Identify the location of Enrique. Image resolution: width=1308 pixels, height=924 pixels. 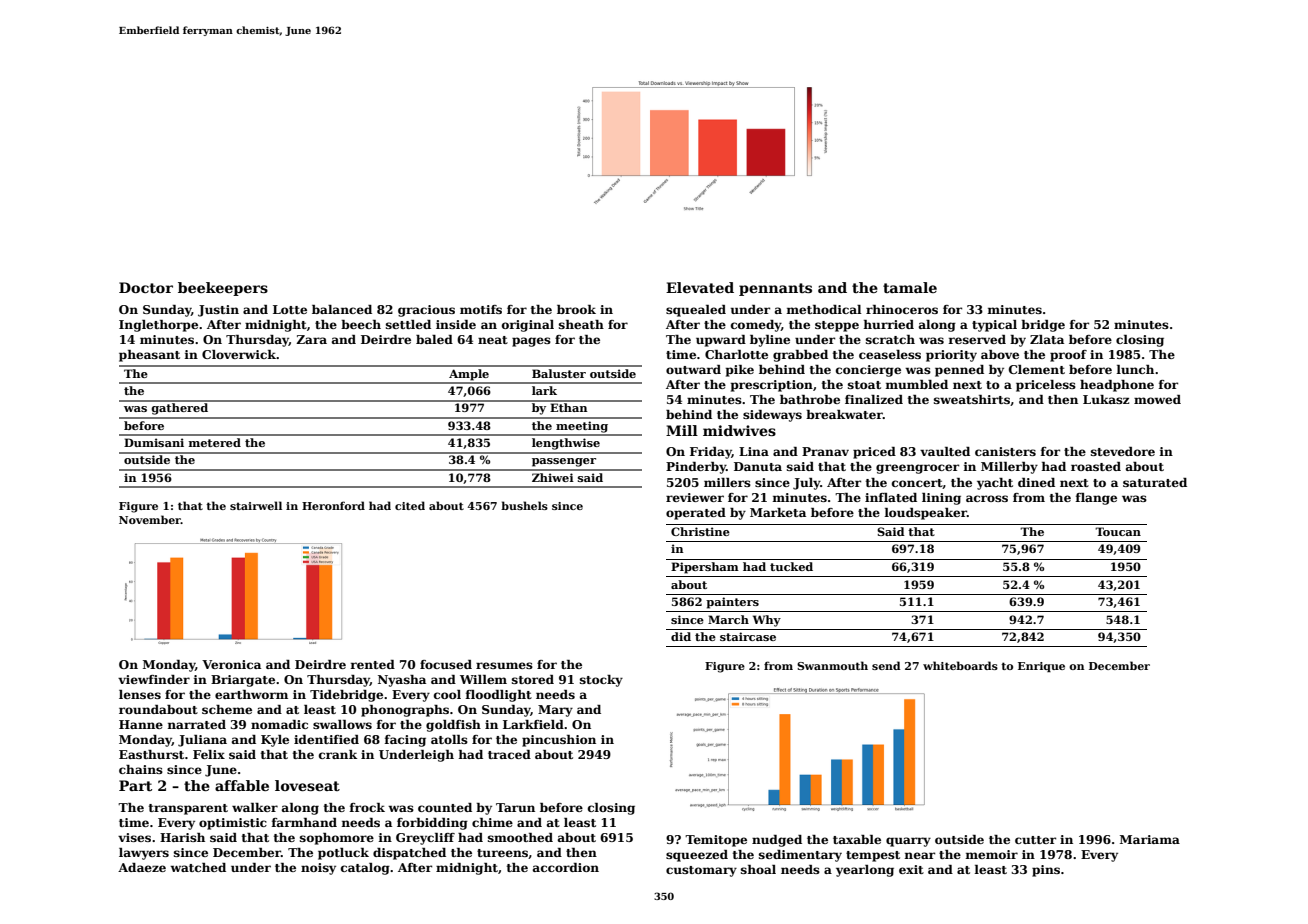
(1041, 667).
